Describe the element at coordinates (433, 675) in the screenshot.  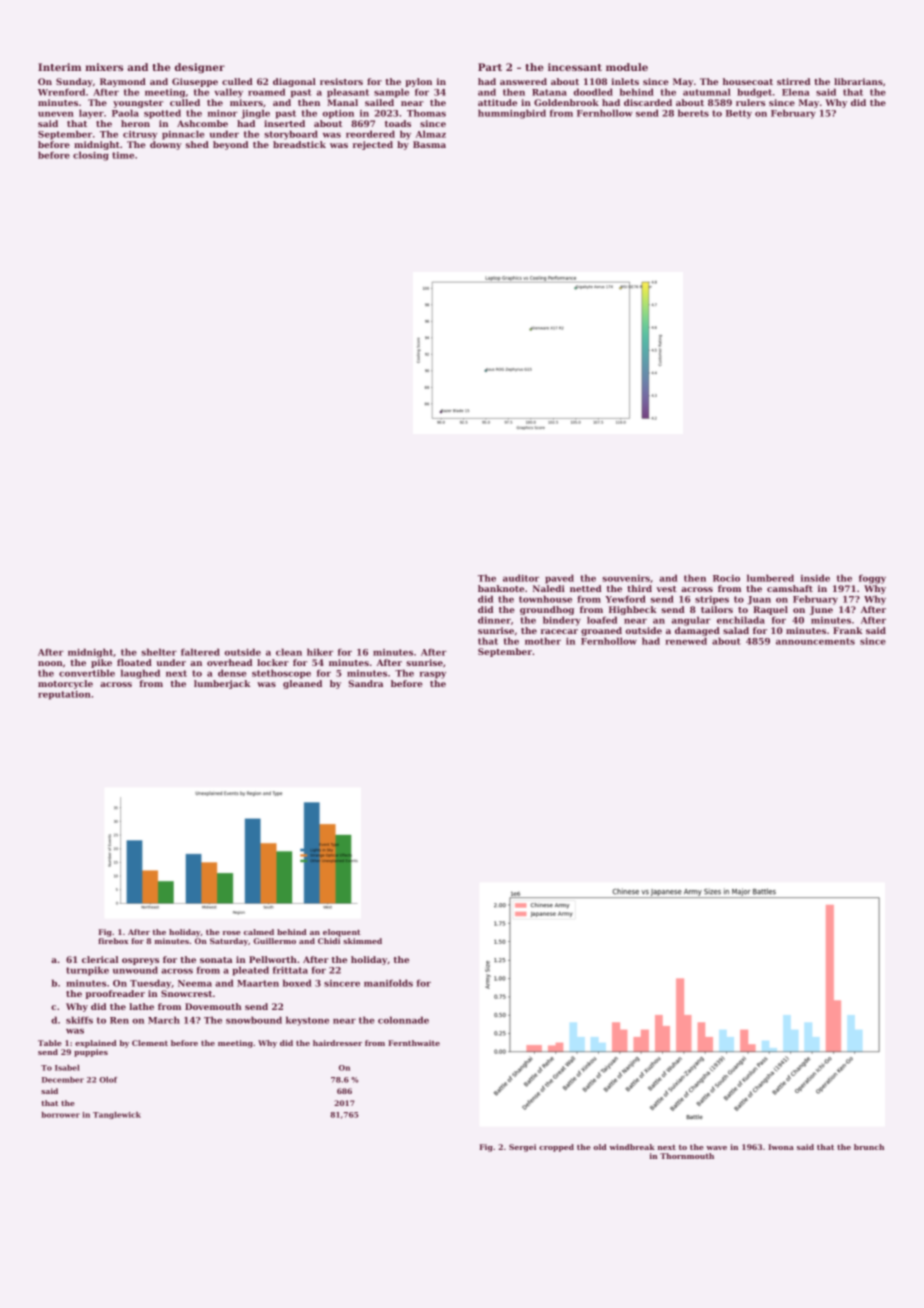
I see `raspy` at that location.
